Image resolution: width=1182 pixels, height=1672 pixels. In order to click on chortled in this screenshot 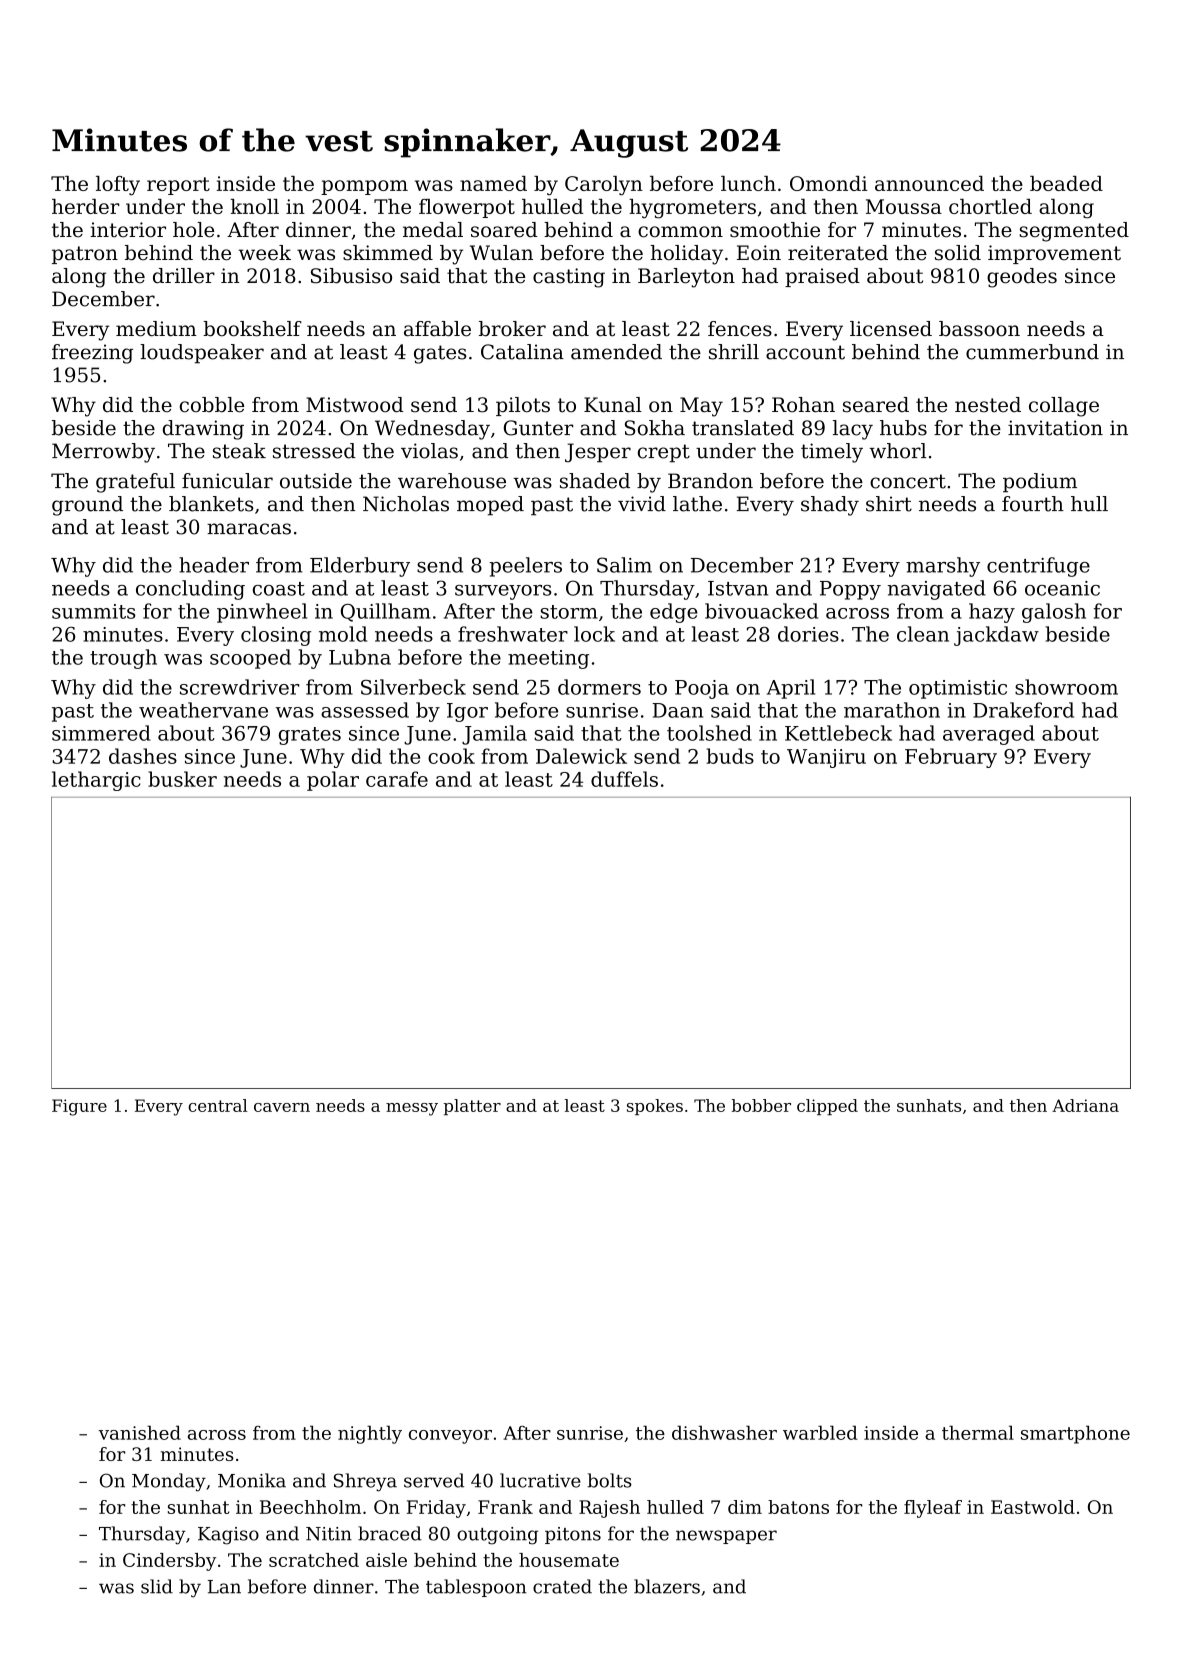, I will do `click(990, 206)`.
